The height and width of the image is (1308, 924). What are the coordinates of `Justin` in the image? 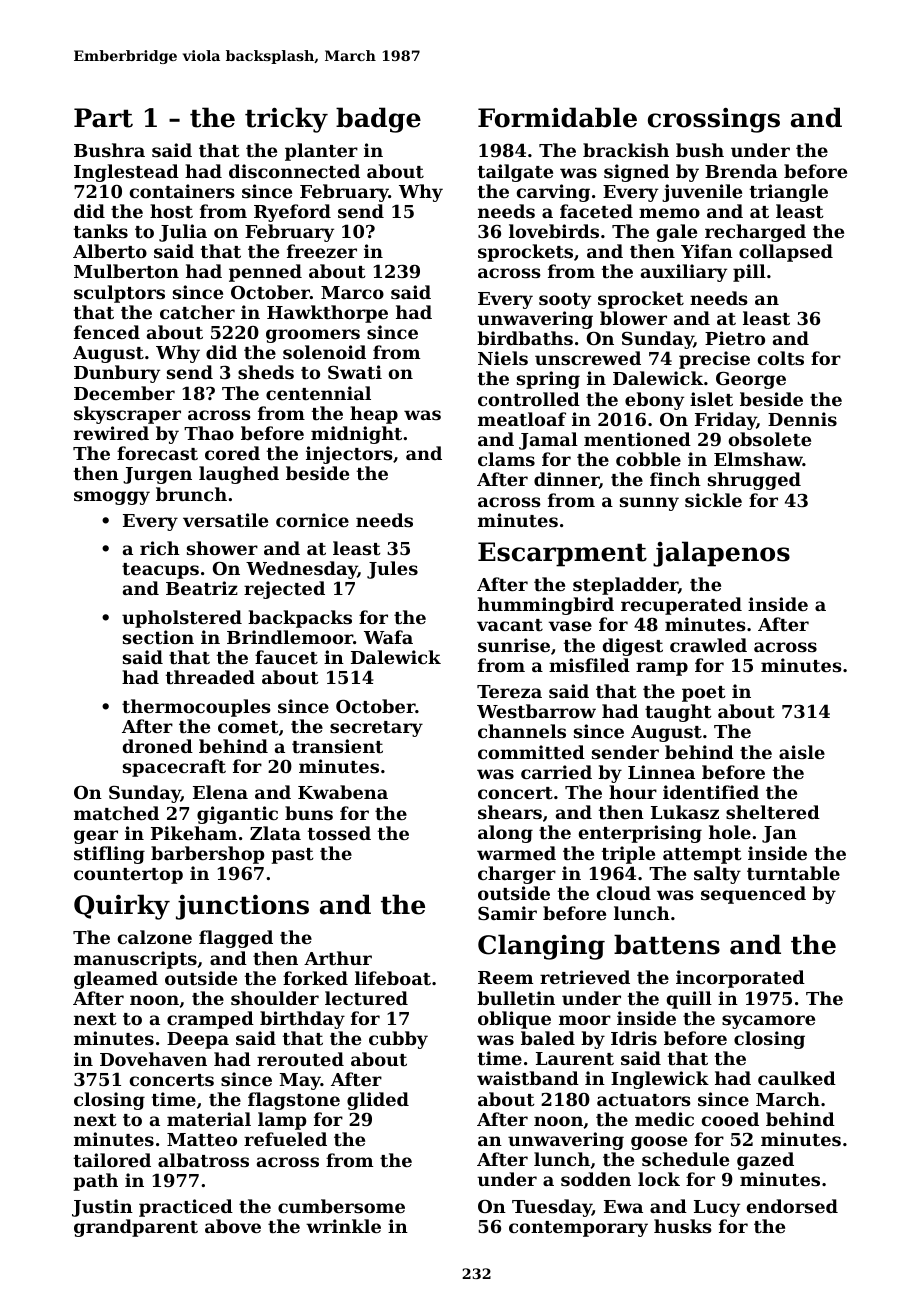 It's located at (102, 1208).
